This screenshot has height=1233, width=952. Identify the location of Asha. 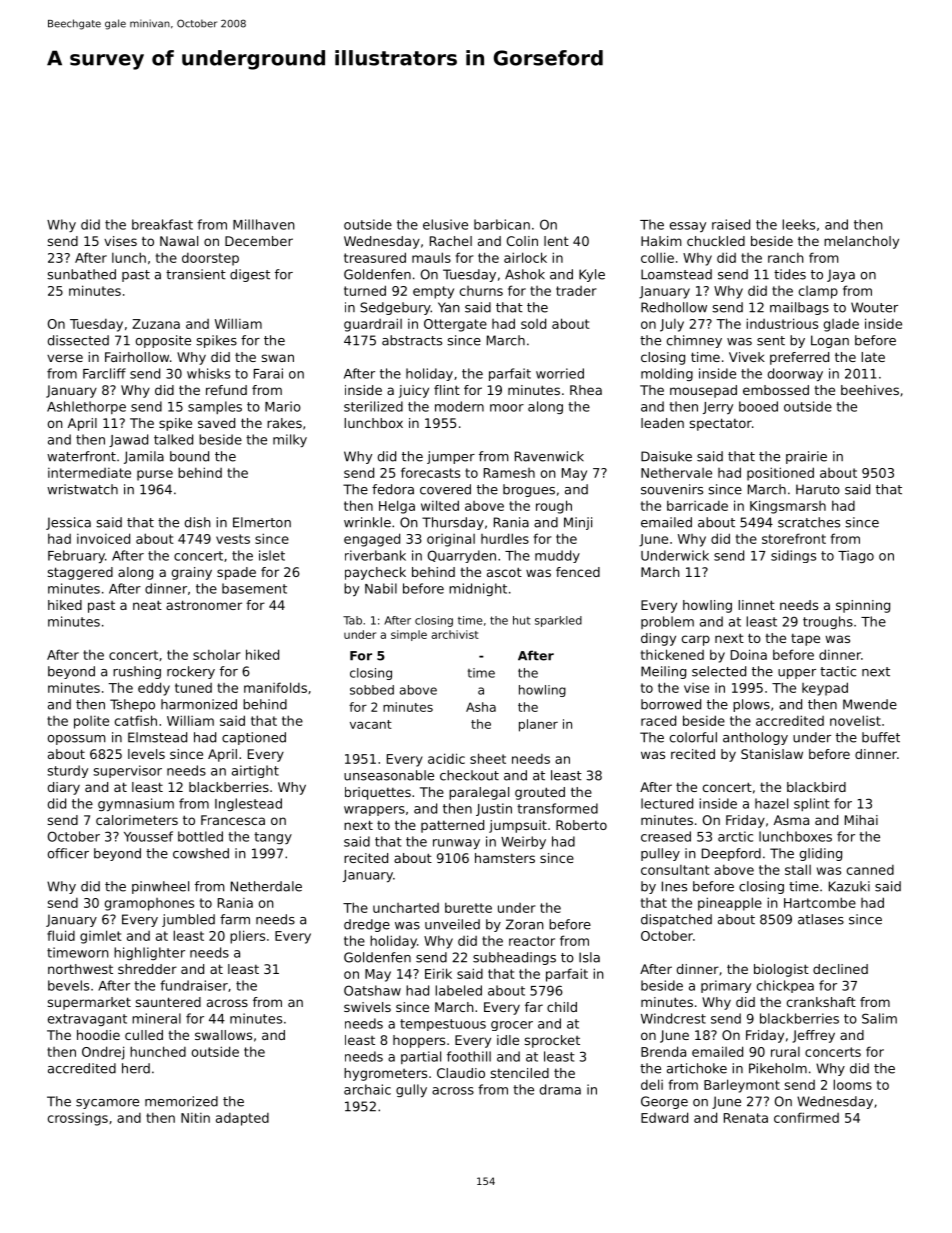
(481, 707).
